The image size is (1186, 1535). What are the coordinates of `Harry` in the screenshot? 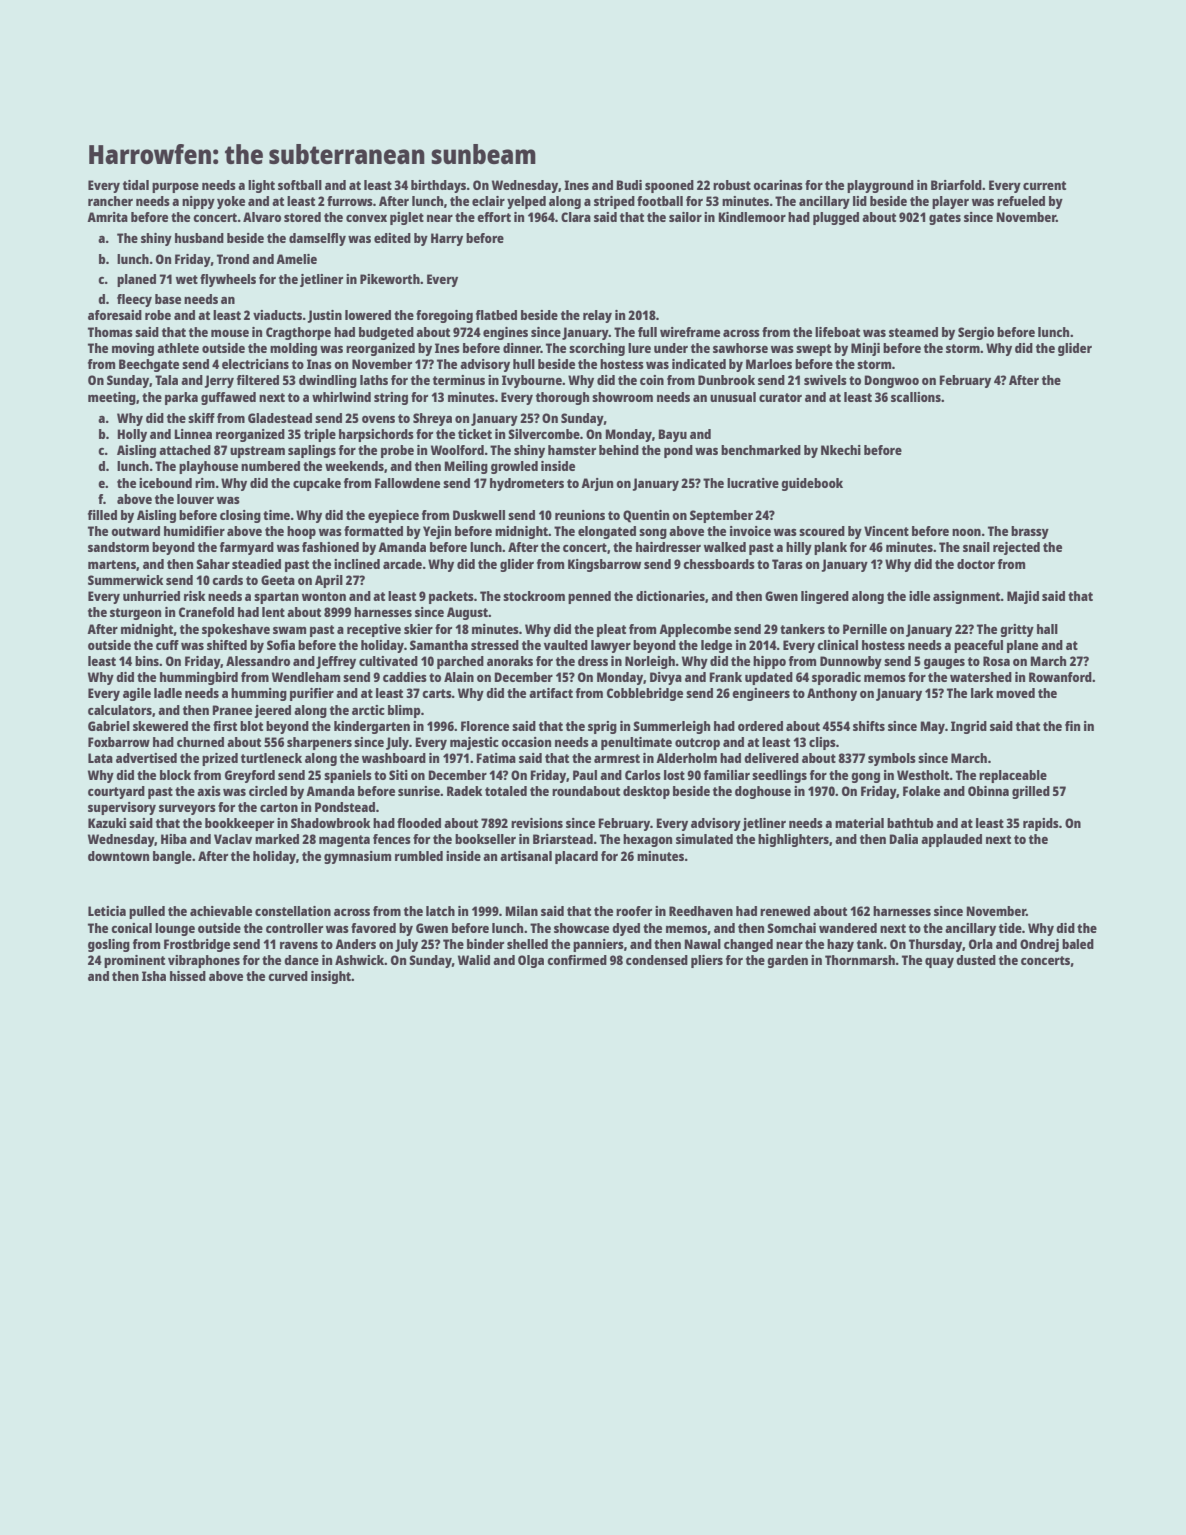 It's located at (447, 239).
